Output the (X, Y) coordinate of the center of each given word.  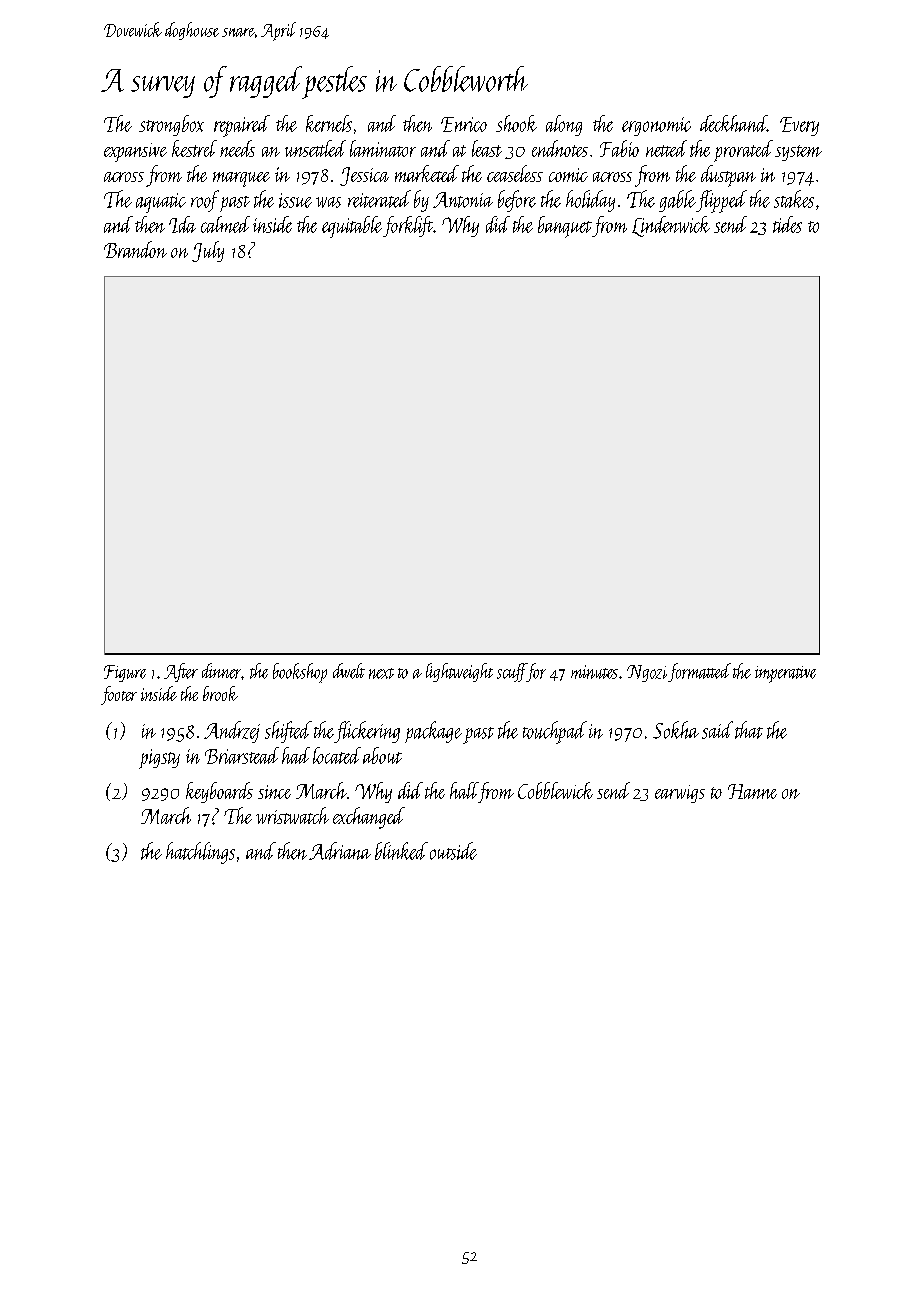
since (274, 792)
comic (568, 175)
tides (787, 224)
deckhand (733, 123)
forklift (408, 226)
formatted (699, 672)
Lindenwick (671, 226)
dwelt (349, 671)
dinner (222, 671)
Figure (125, 673)
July (208, 251)
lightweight (459, 672)
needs (237, 148)
